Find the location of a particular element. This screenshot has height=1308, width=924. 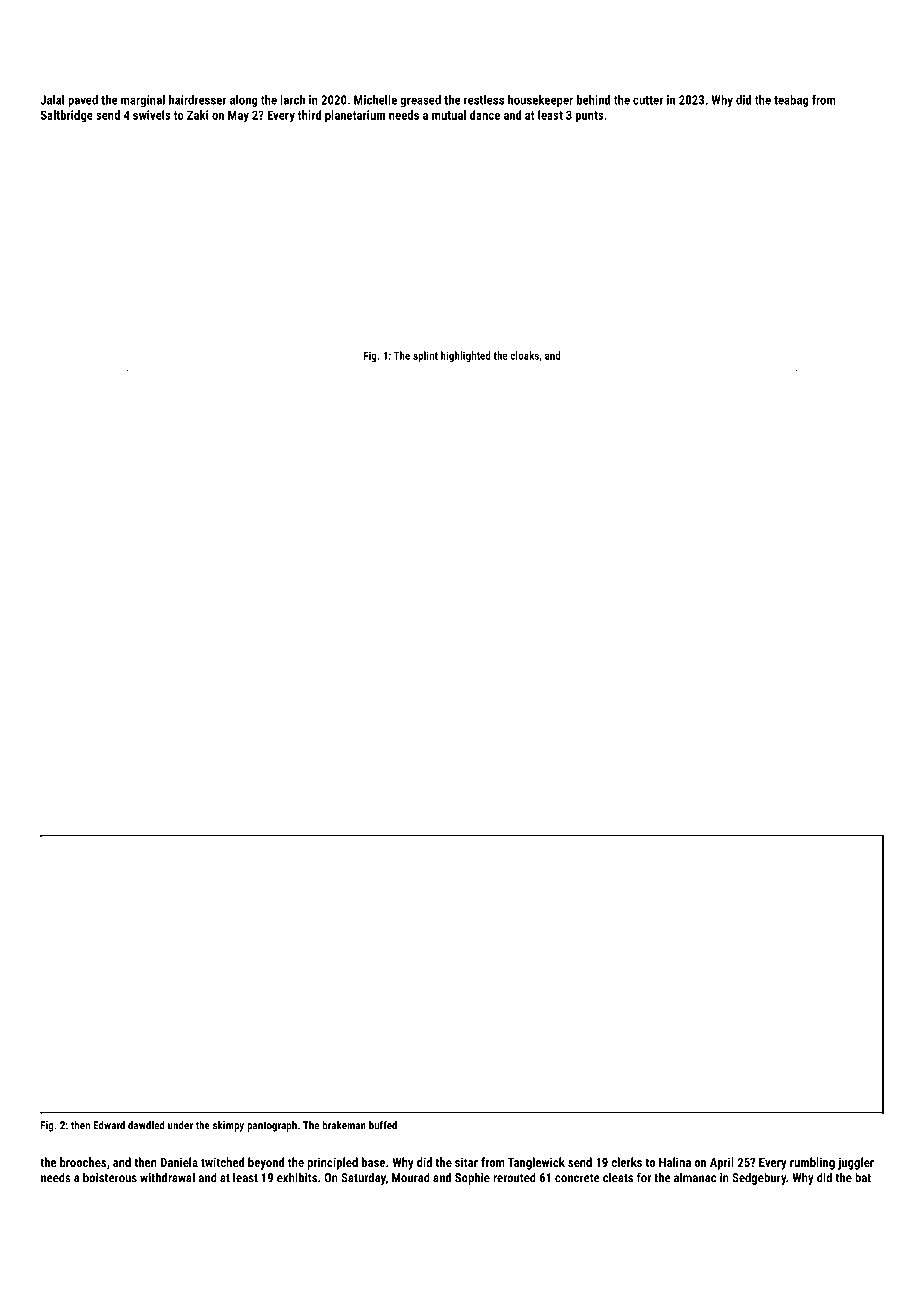

Sedgebury is located at coordinates (759, 1178).
